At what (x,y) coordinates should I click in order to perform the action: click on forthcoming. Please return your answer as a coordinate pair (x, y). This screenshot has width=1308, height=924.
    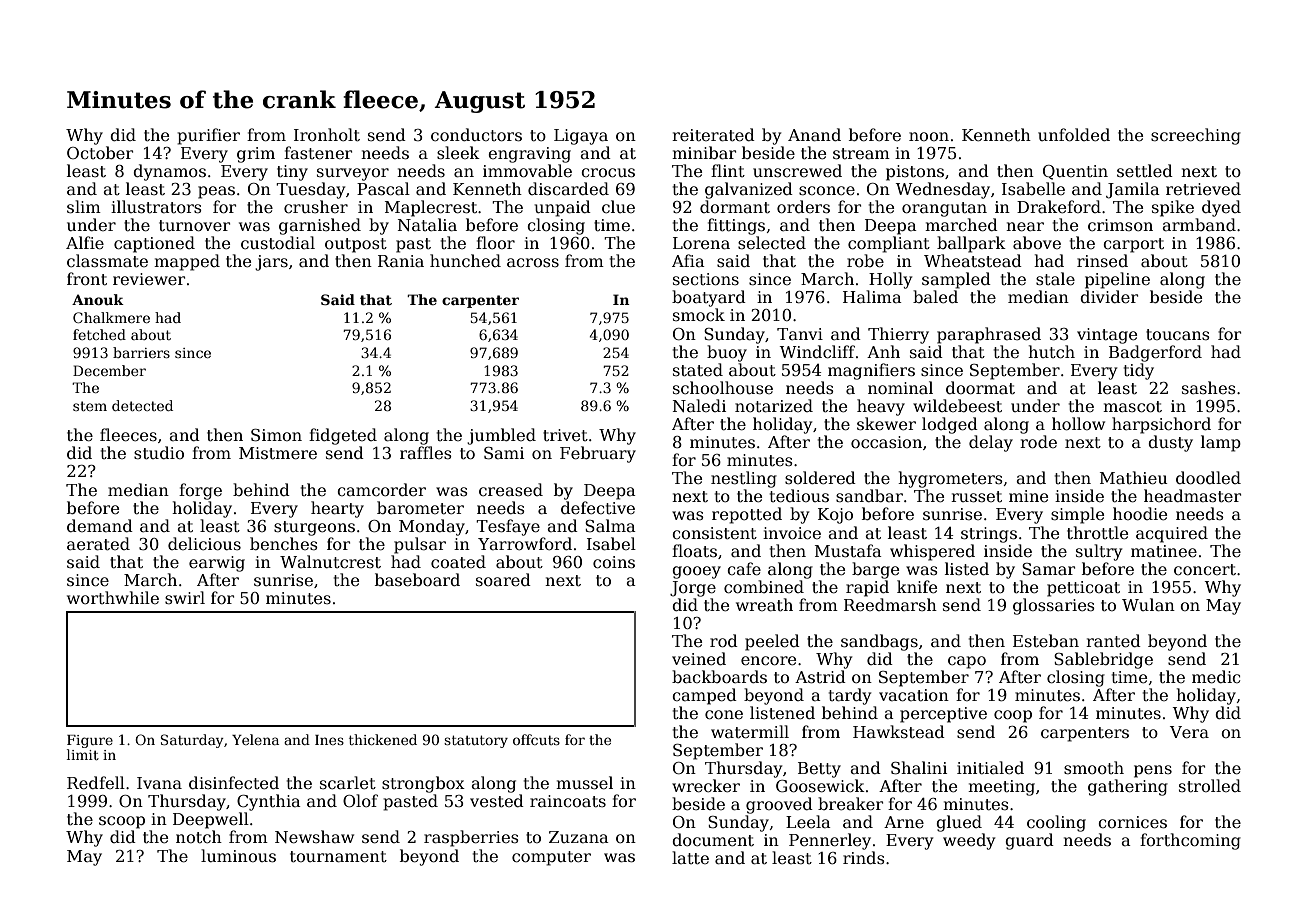
    Looking at the image, I should click on (1190, 841).
